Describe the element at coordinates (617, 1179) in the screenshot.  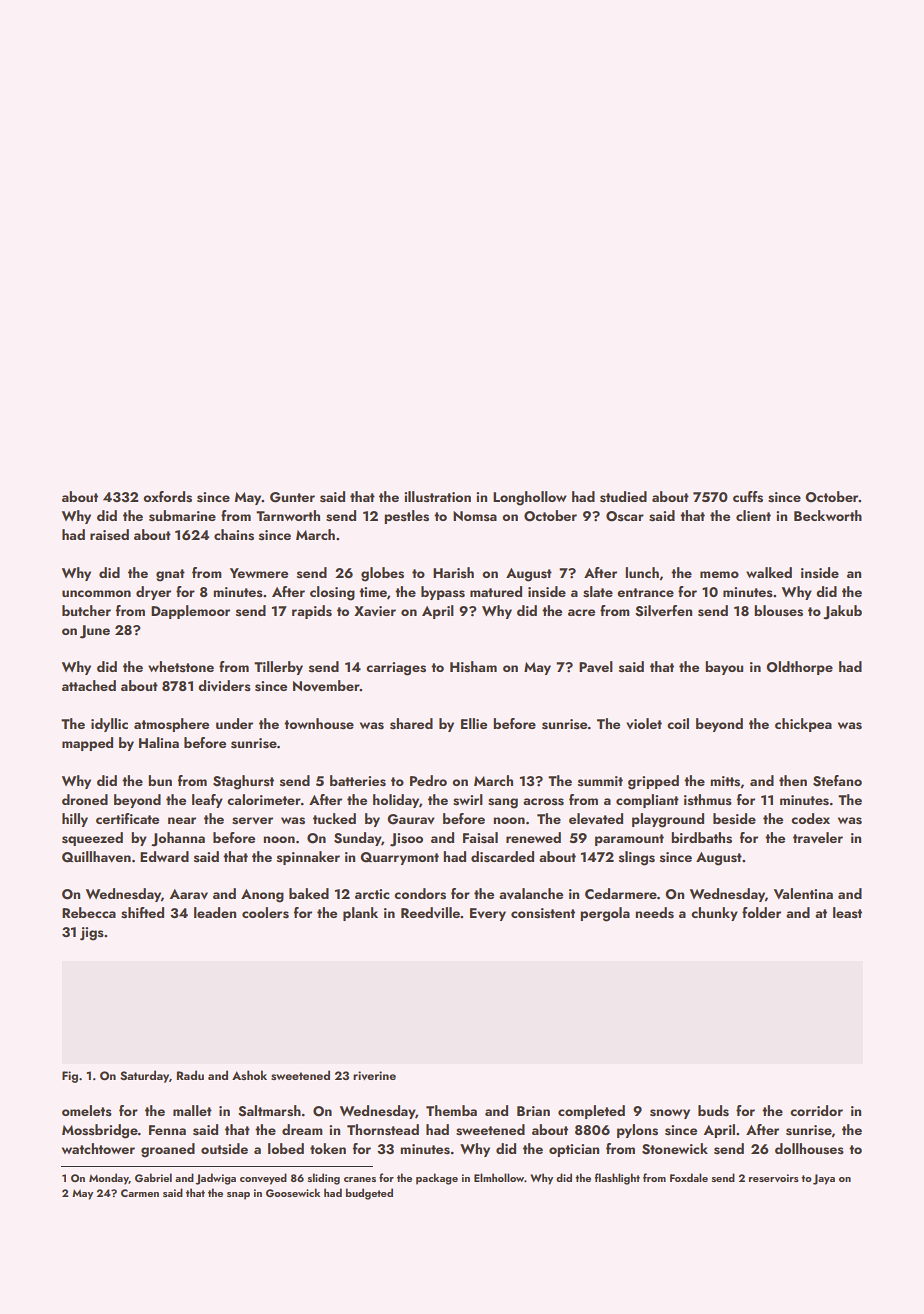
I see `flashlight` at that location.
